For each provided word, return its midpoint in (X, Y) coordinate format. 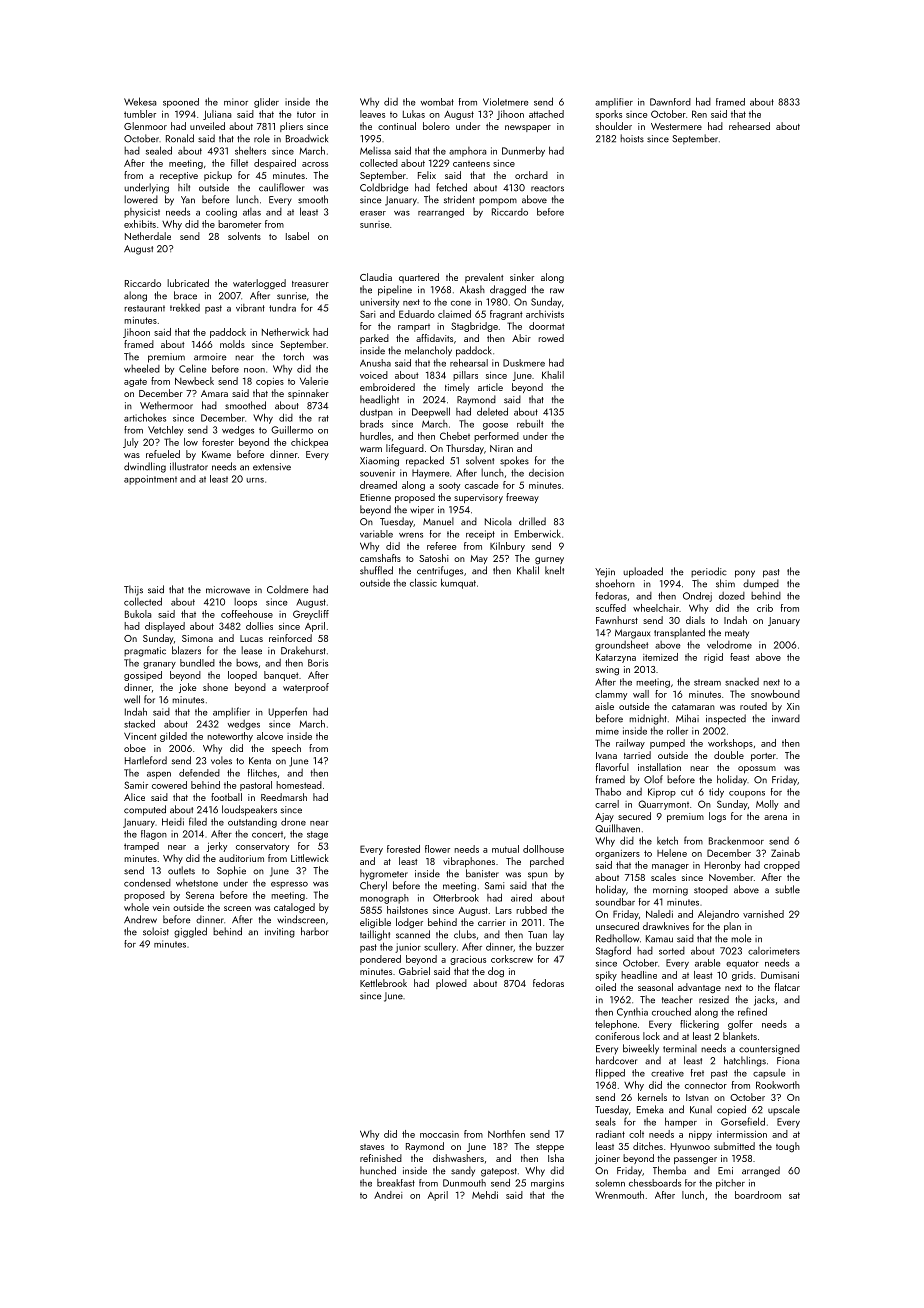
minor (236, 102)
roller (677, 730)
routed (753, 706)
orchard (531, 175)
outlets (181, 870)
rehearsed (749, 126)
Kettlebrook (383, 983)
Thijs (133, 590)
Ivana (606, 755)
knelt (554, 570)
